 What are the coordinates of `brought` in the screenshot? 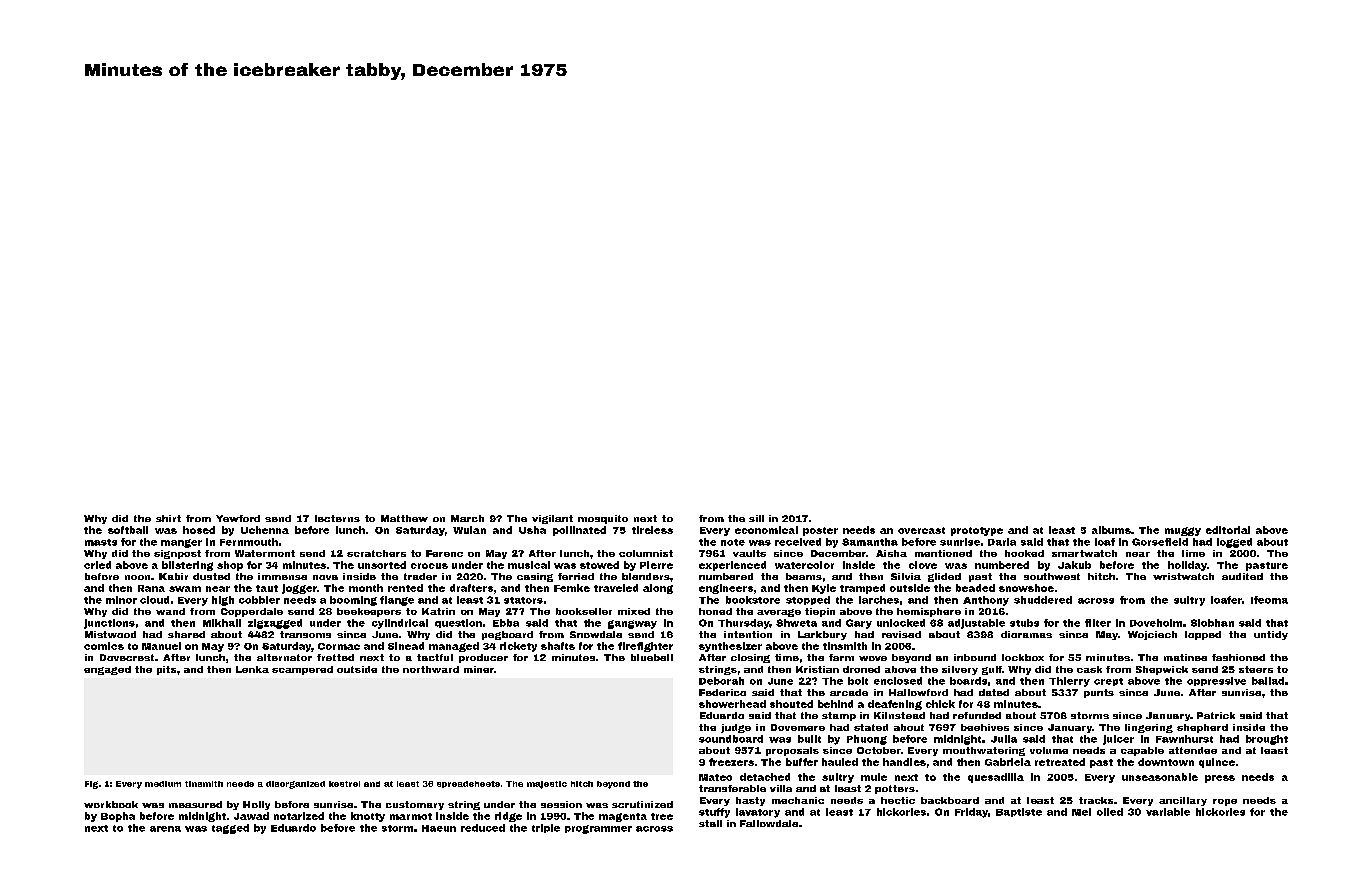 It's located at (1267, 740).
